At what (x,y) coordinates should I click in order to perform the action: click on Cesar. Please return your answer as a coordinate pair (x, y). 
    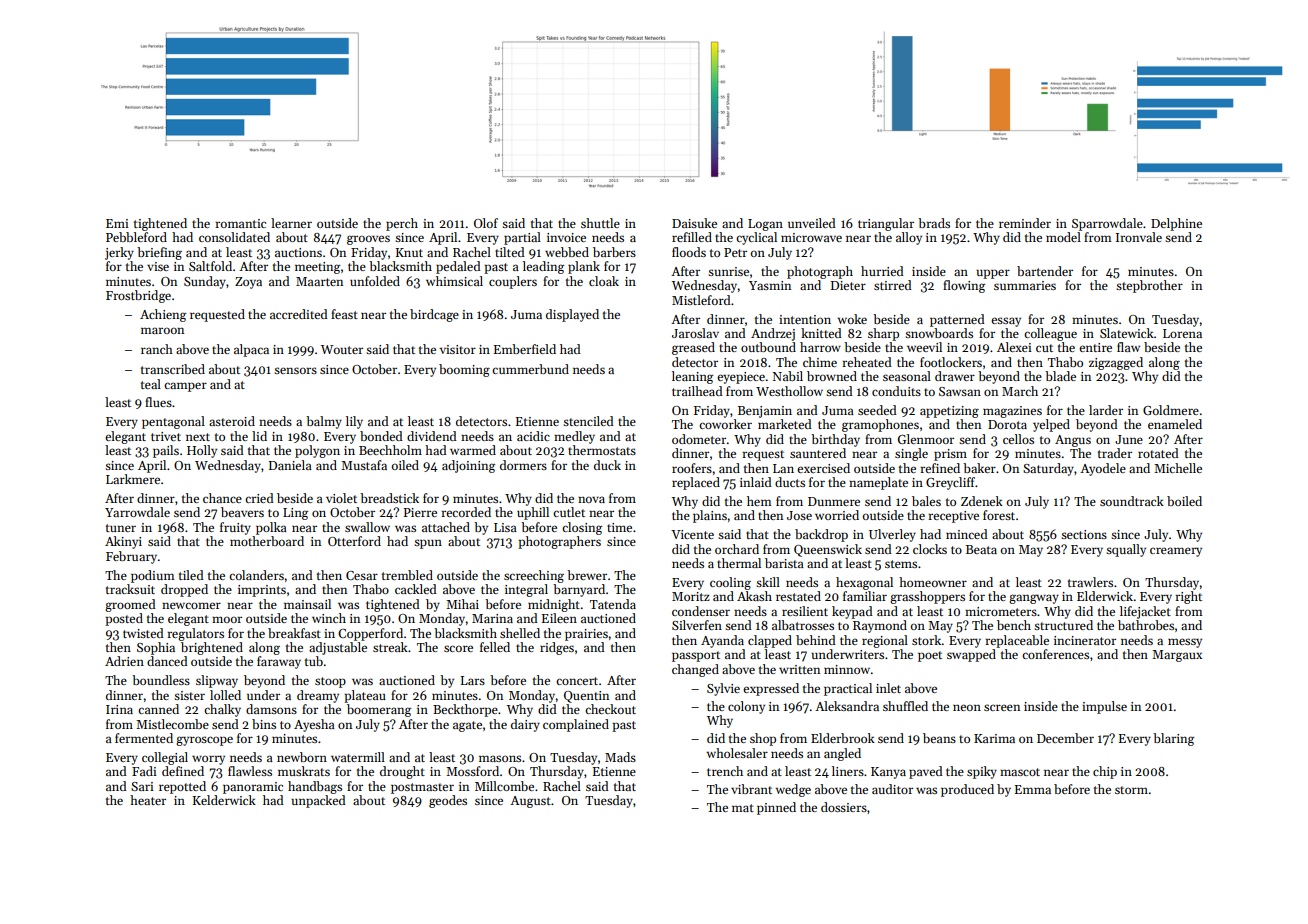
    Looking at the image, I should click on (362, 575).
